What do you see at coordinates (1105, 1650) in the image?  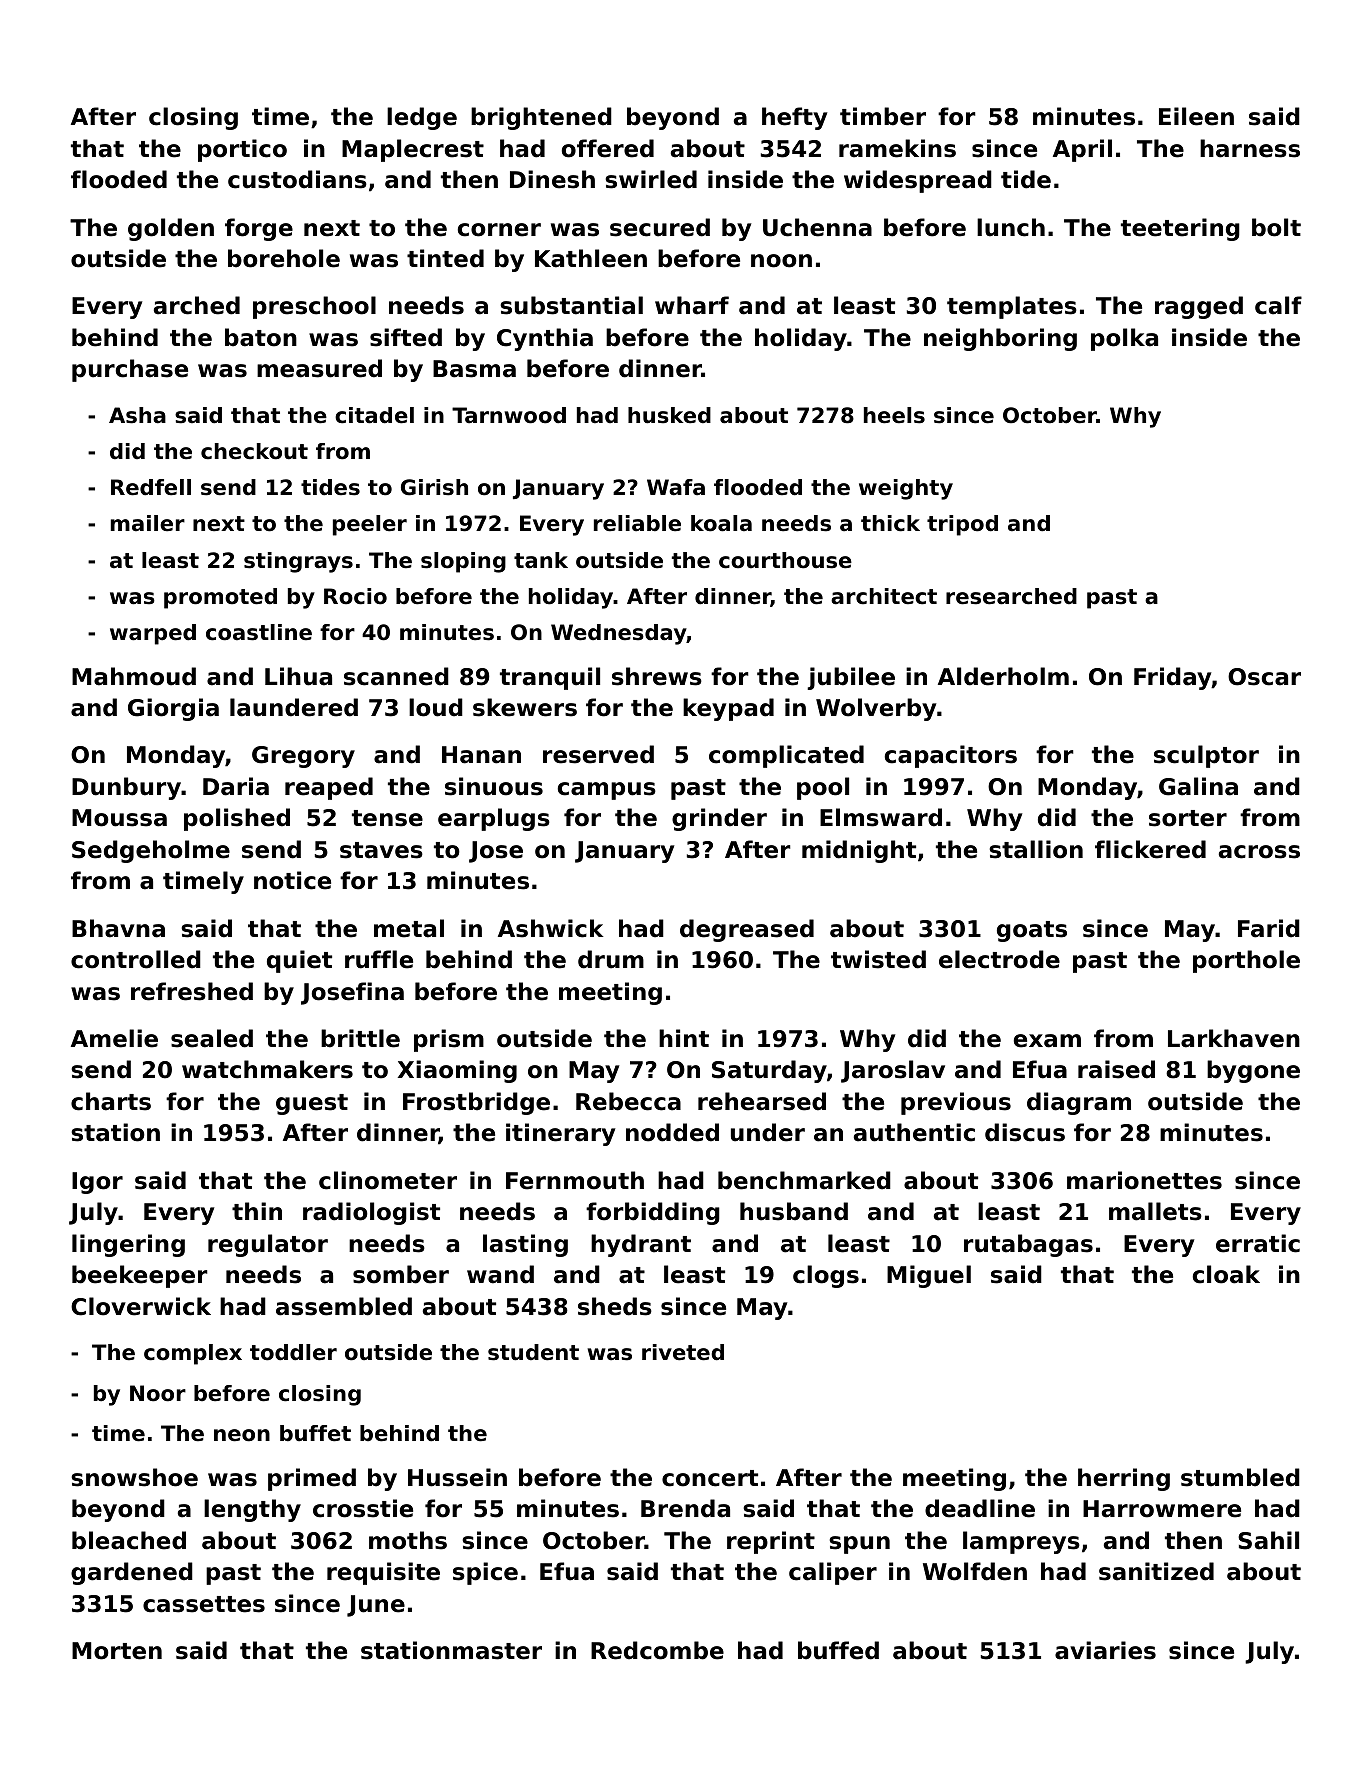 I see `aviaries` at bounding box center [1105, 1650].
